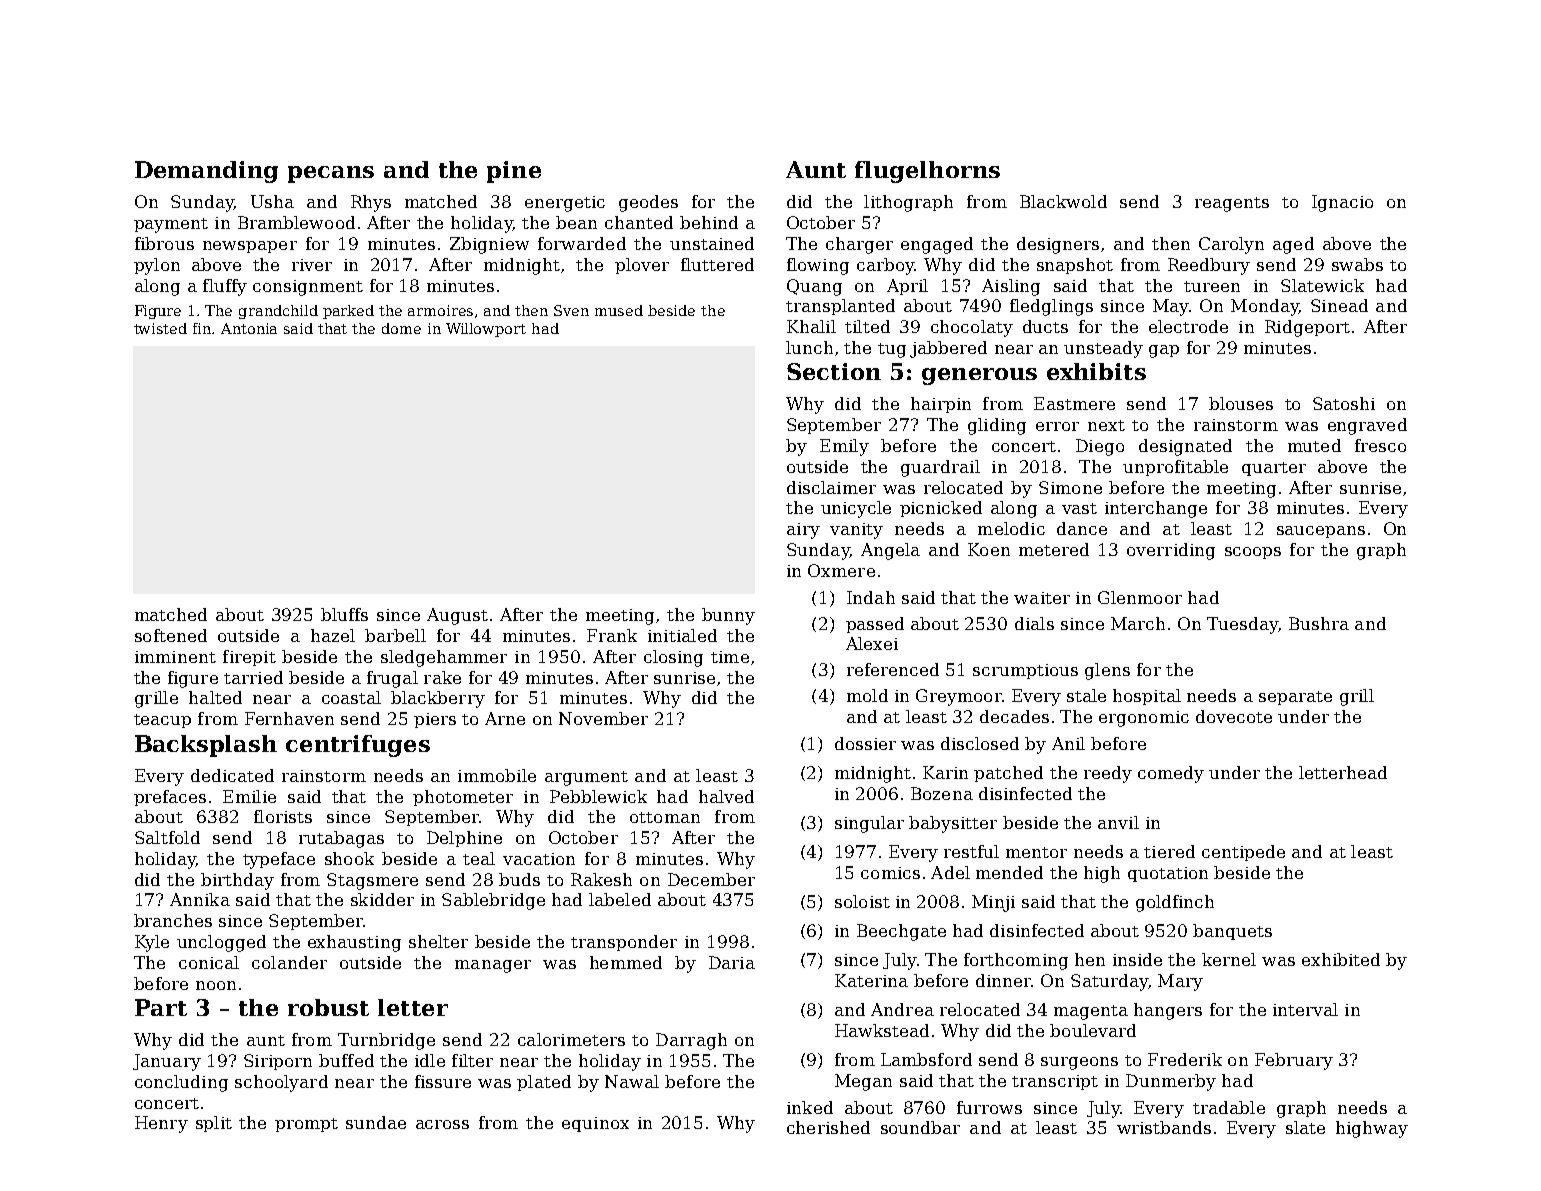 The width and height of the document is (1541, 1191). Describe the element at coordinates (171, 635) in the document. I see `softened` at that location.
